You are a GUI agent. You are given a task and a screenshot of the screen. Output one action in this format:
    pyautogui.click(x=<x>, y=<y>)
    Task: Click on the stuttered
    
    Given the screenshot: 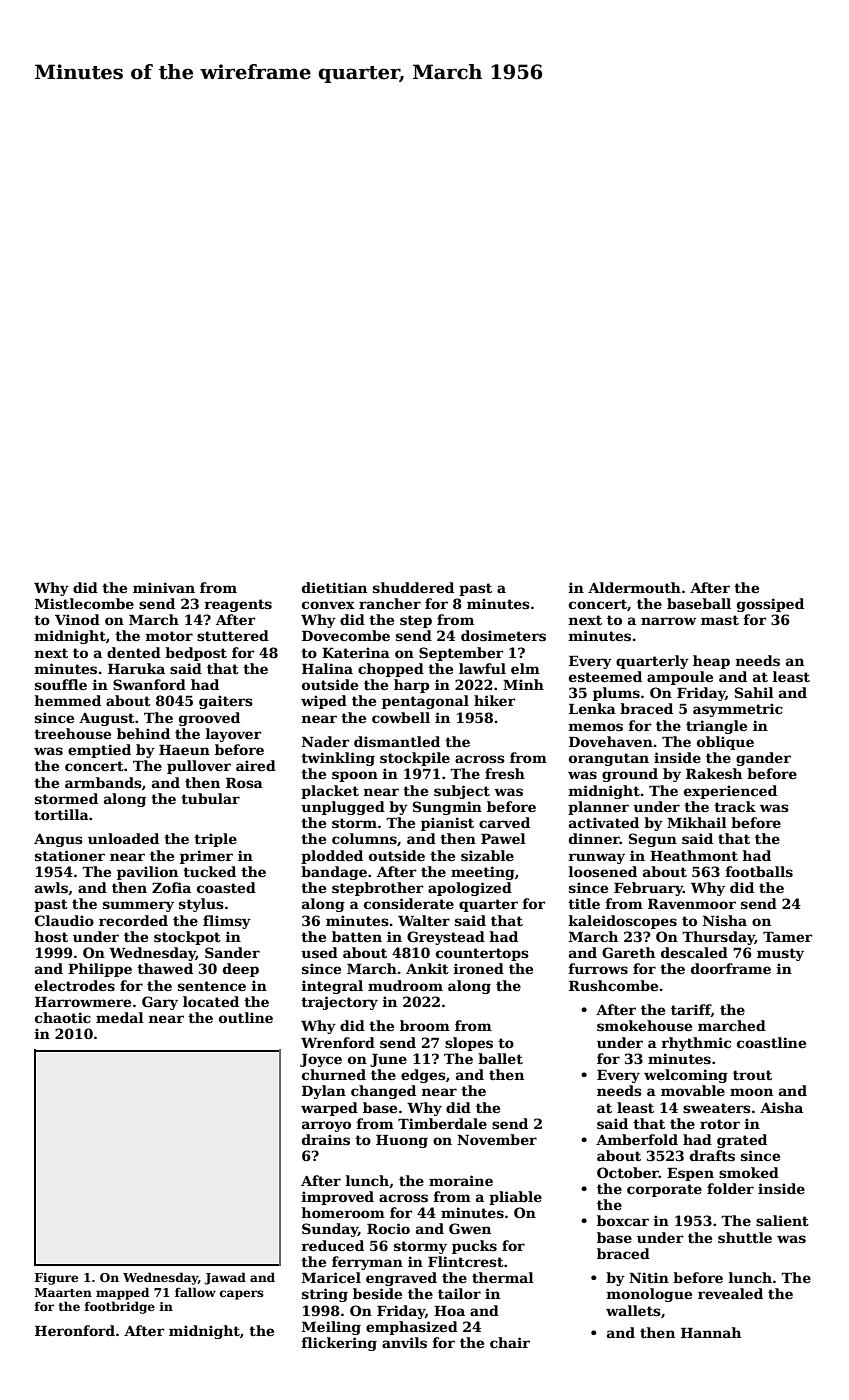 What is the action you would take?
    pyautogui.click(x=233, y=635)
